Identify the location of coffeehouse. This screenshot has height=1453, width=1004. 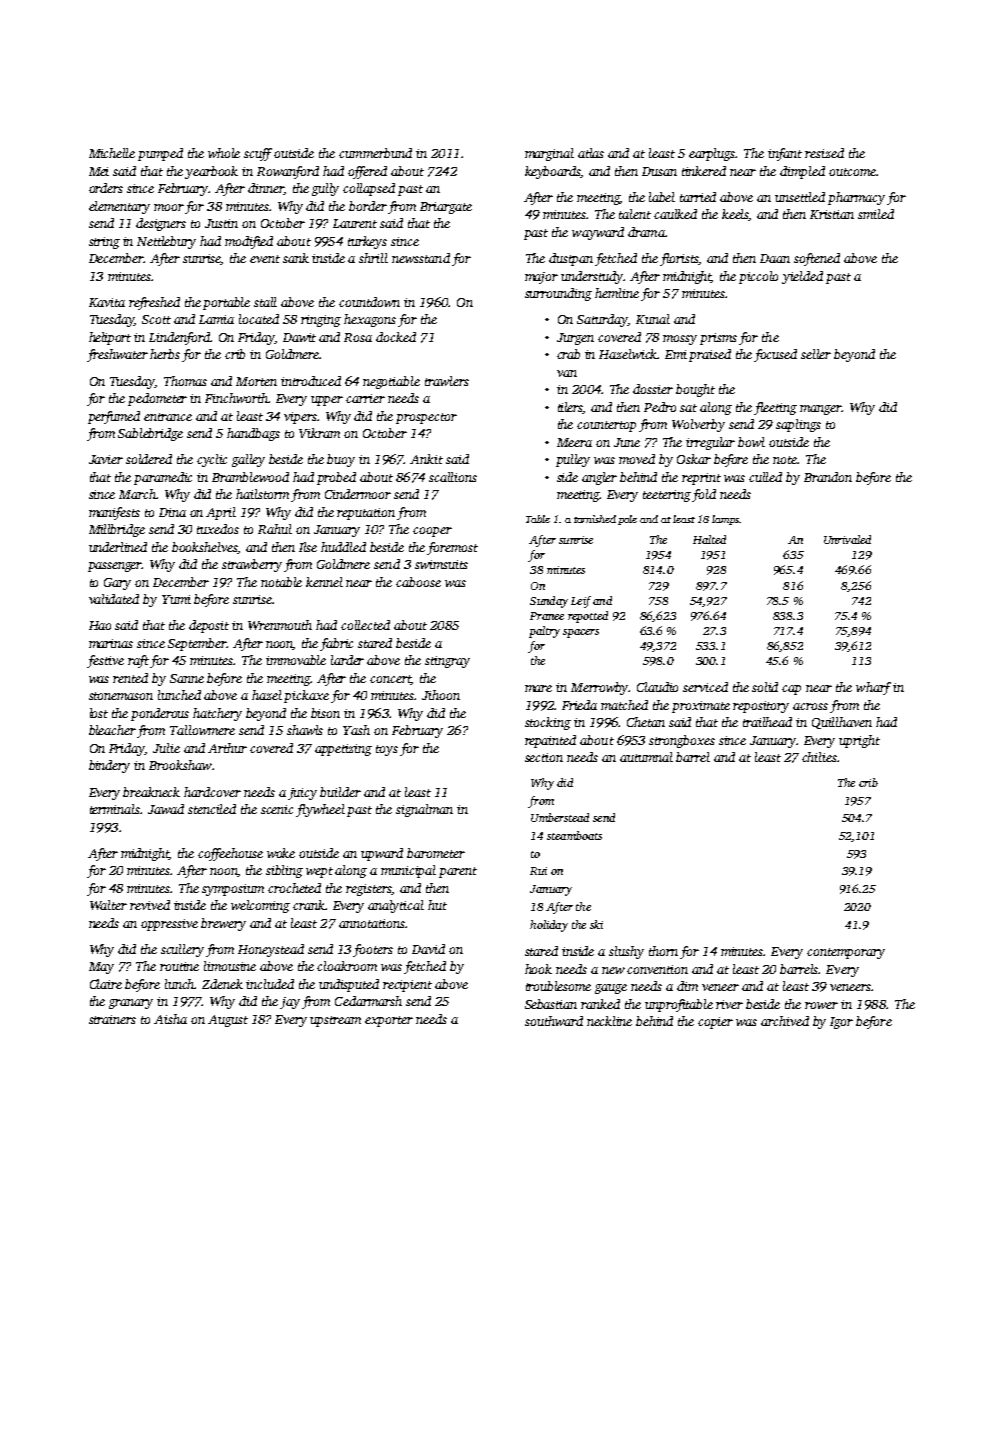
(230, 854).
